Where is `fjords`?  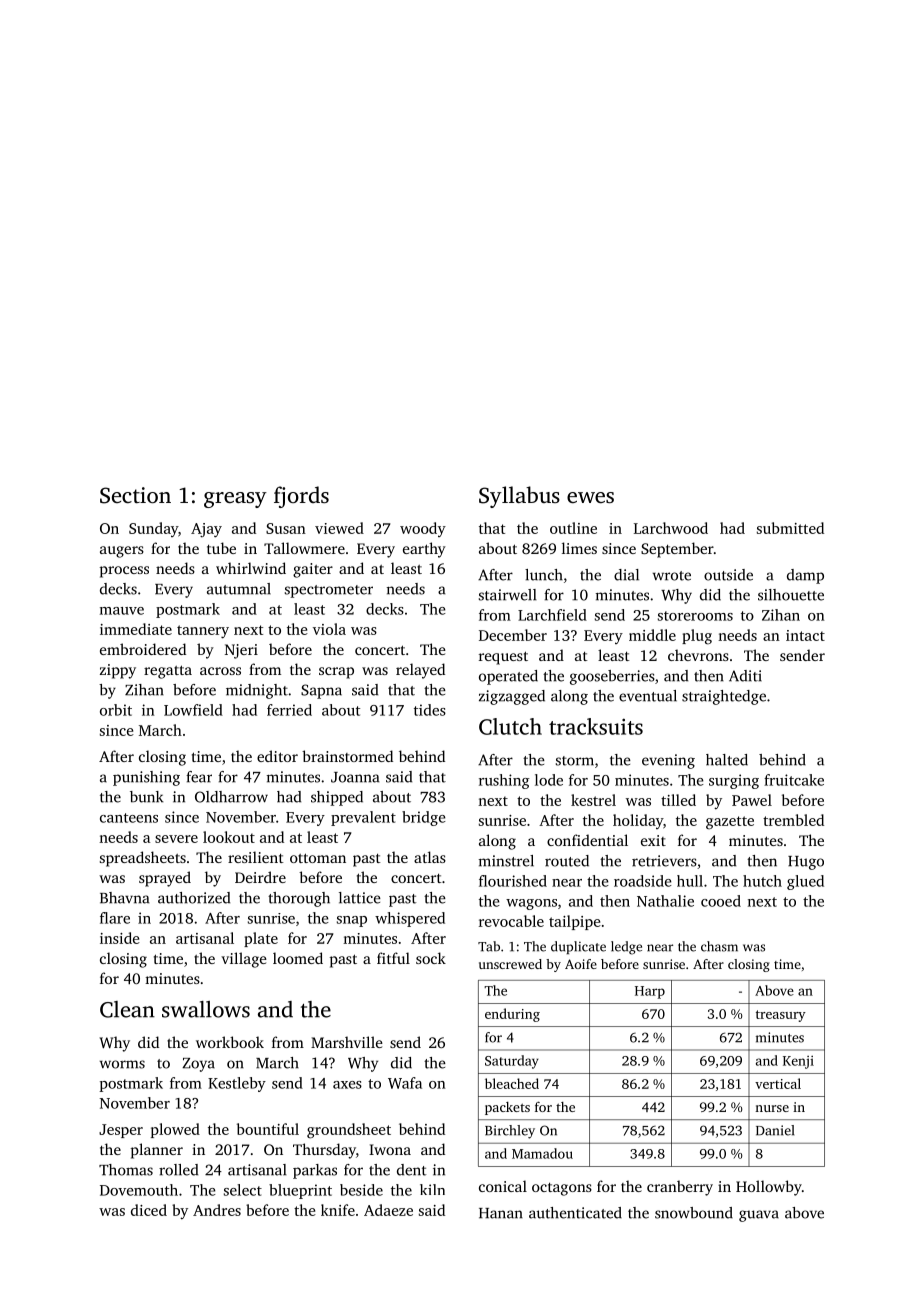 fjords is located at coordinates (301, 497).
